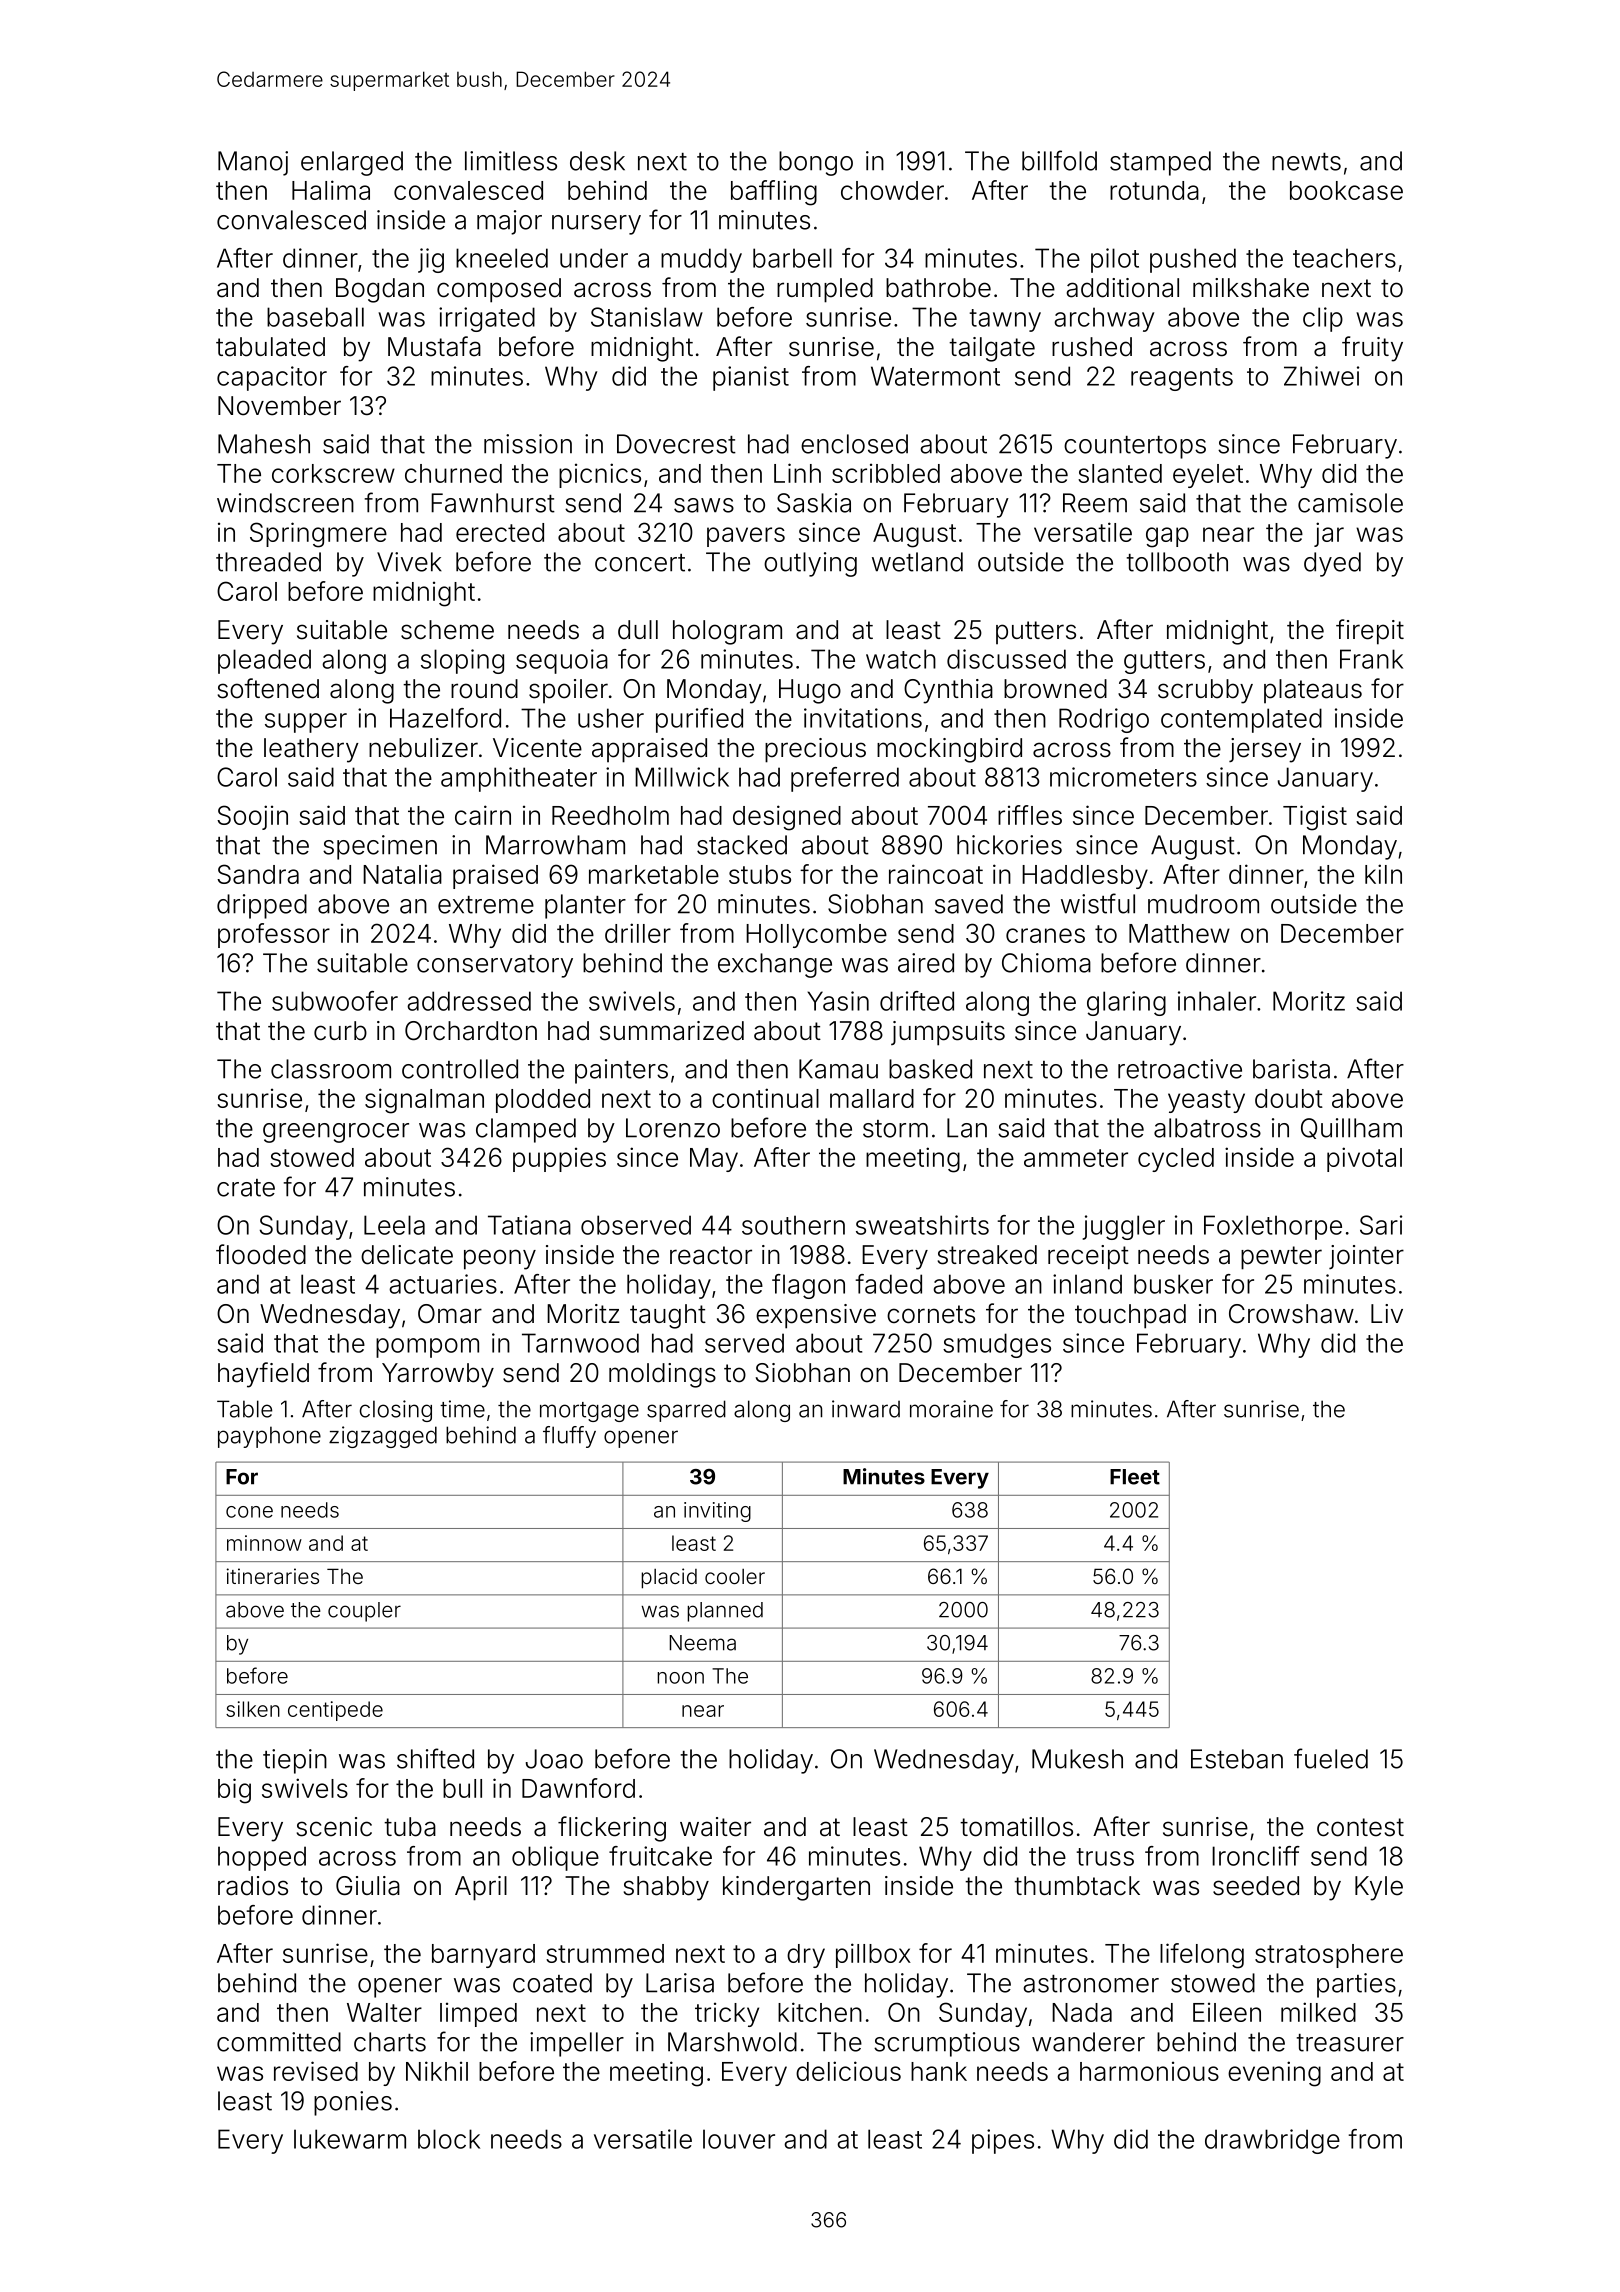  Describe the element at coordinates (1085, 877) in the image. I see `Haddlesby` at that location.
